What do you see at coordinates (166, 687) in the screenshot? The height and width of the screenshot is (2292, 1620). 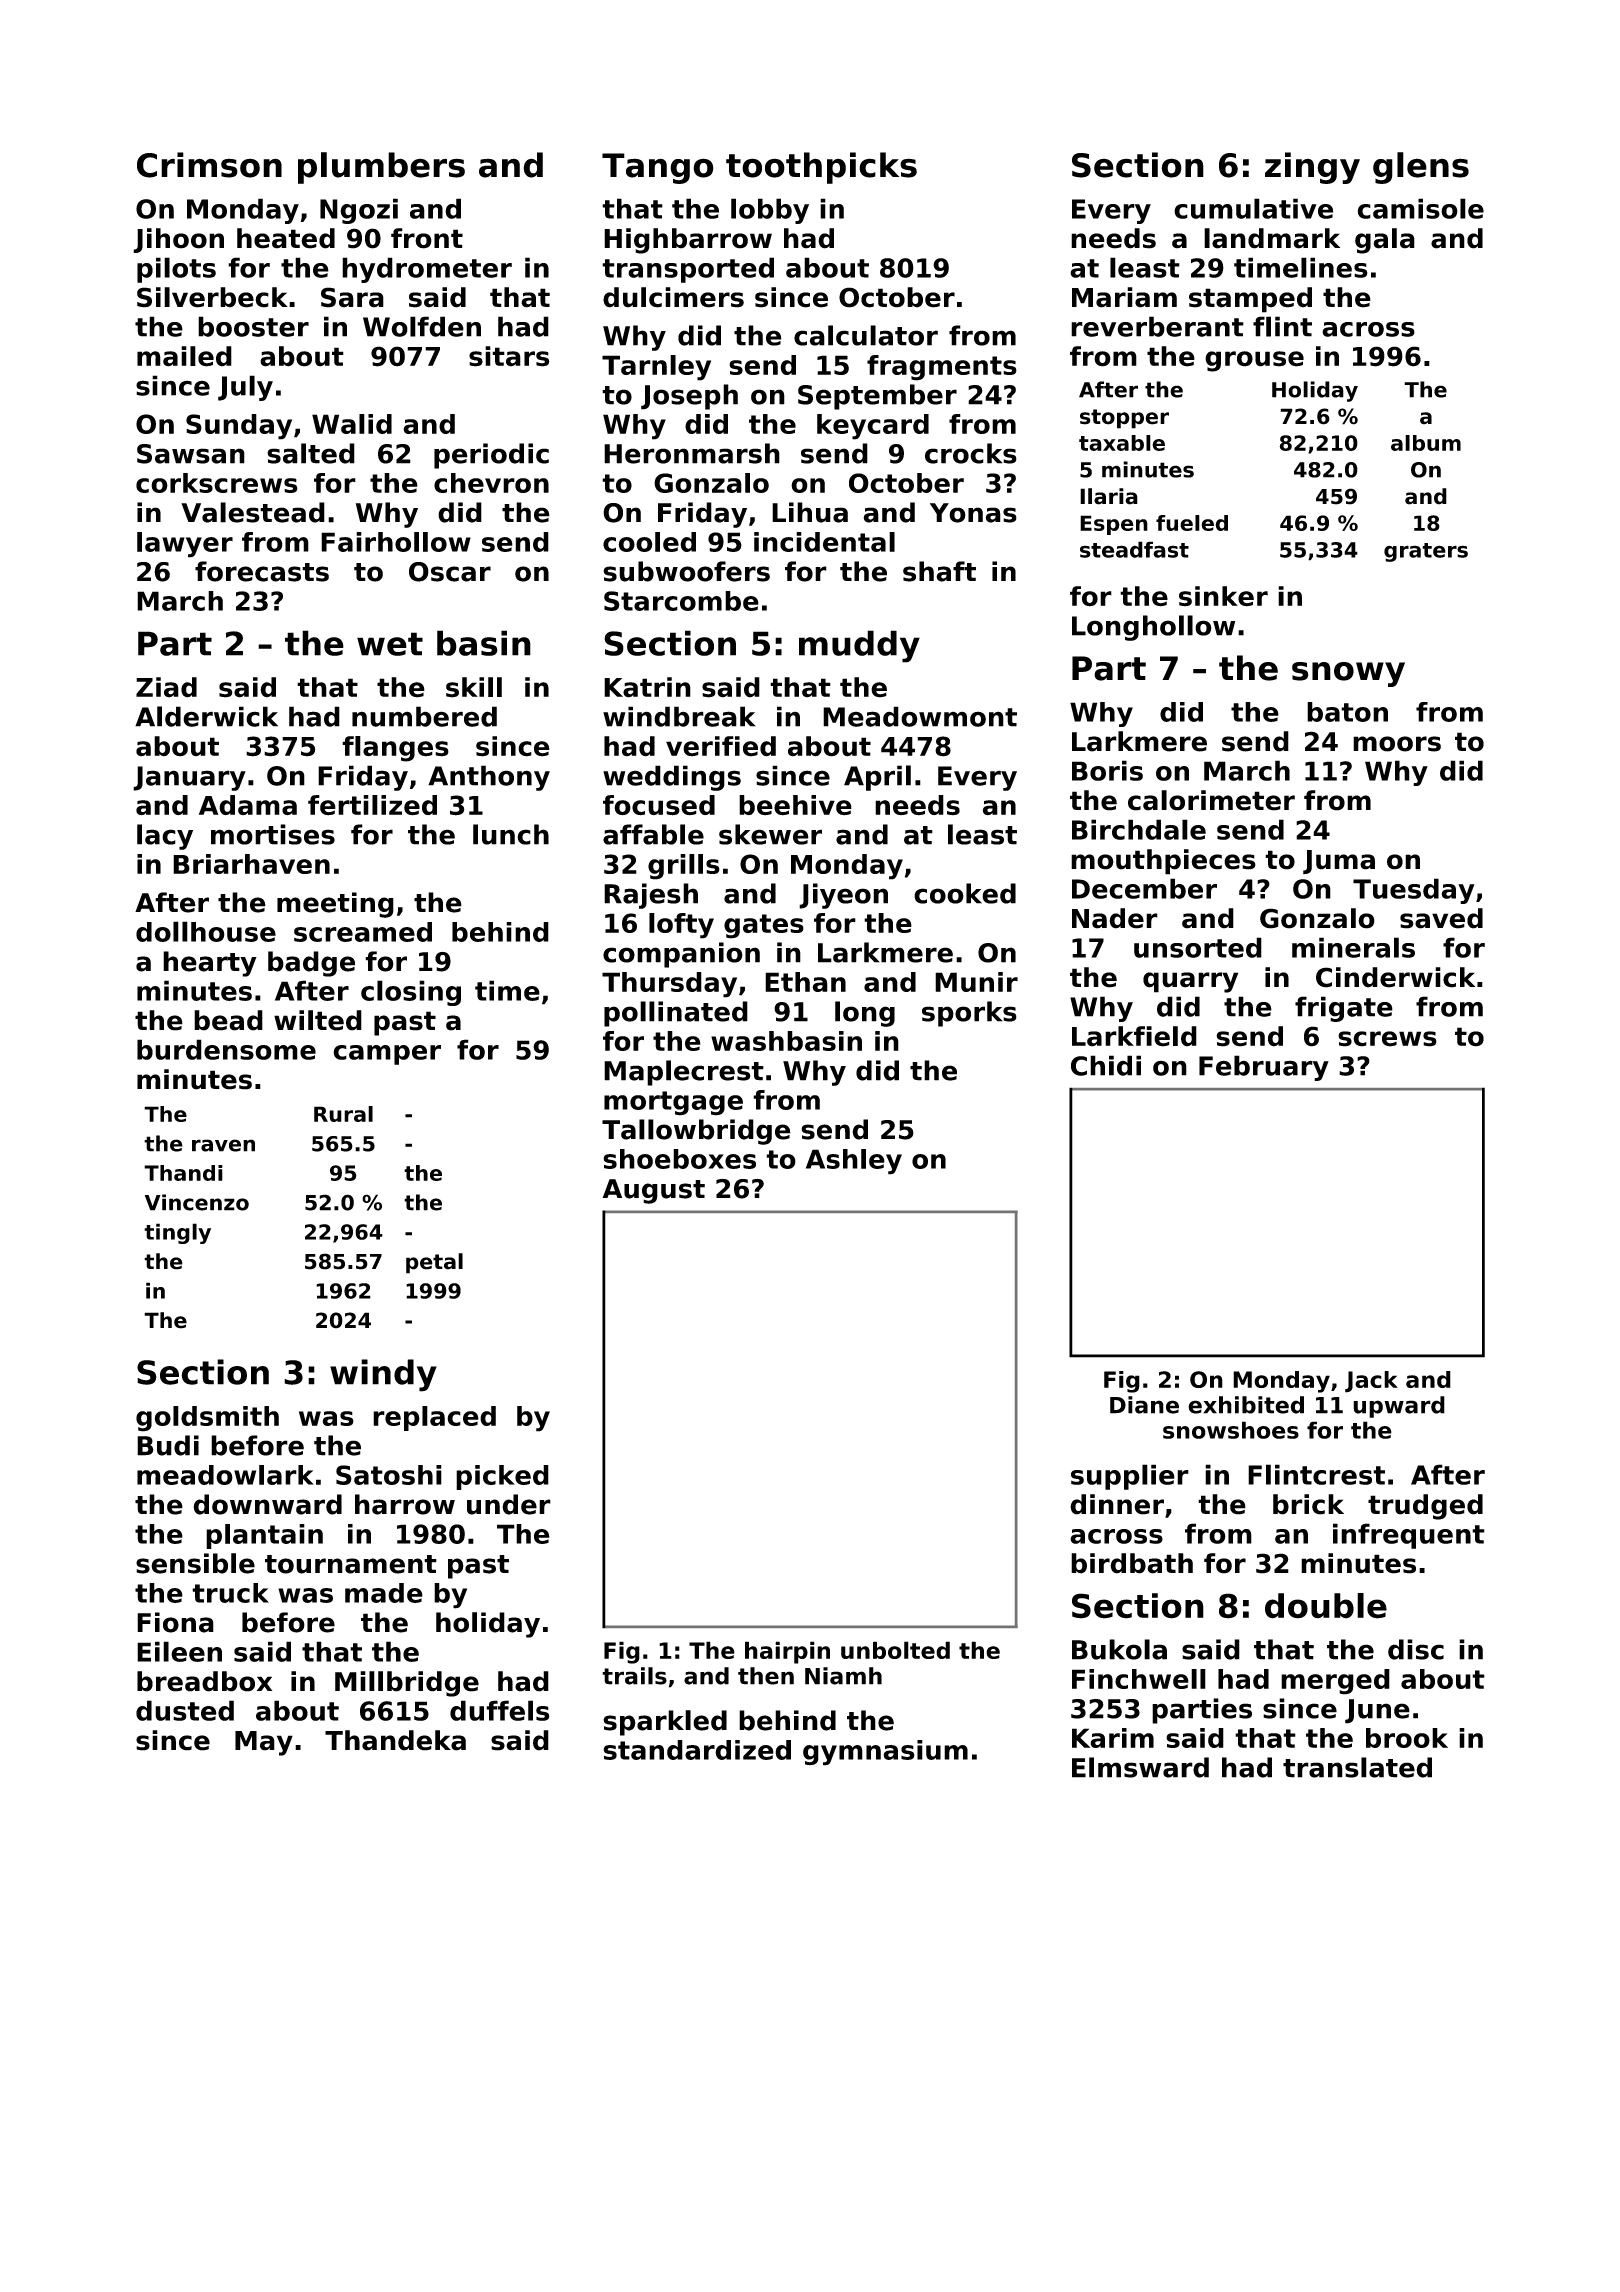 I see `Ziad` at bounding box center [166, 687].
